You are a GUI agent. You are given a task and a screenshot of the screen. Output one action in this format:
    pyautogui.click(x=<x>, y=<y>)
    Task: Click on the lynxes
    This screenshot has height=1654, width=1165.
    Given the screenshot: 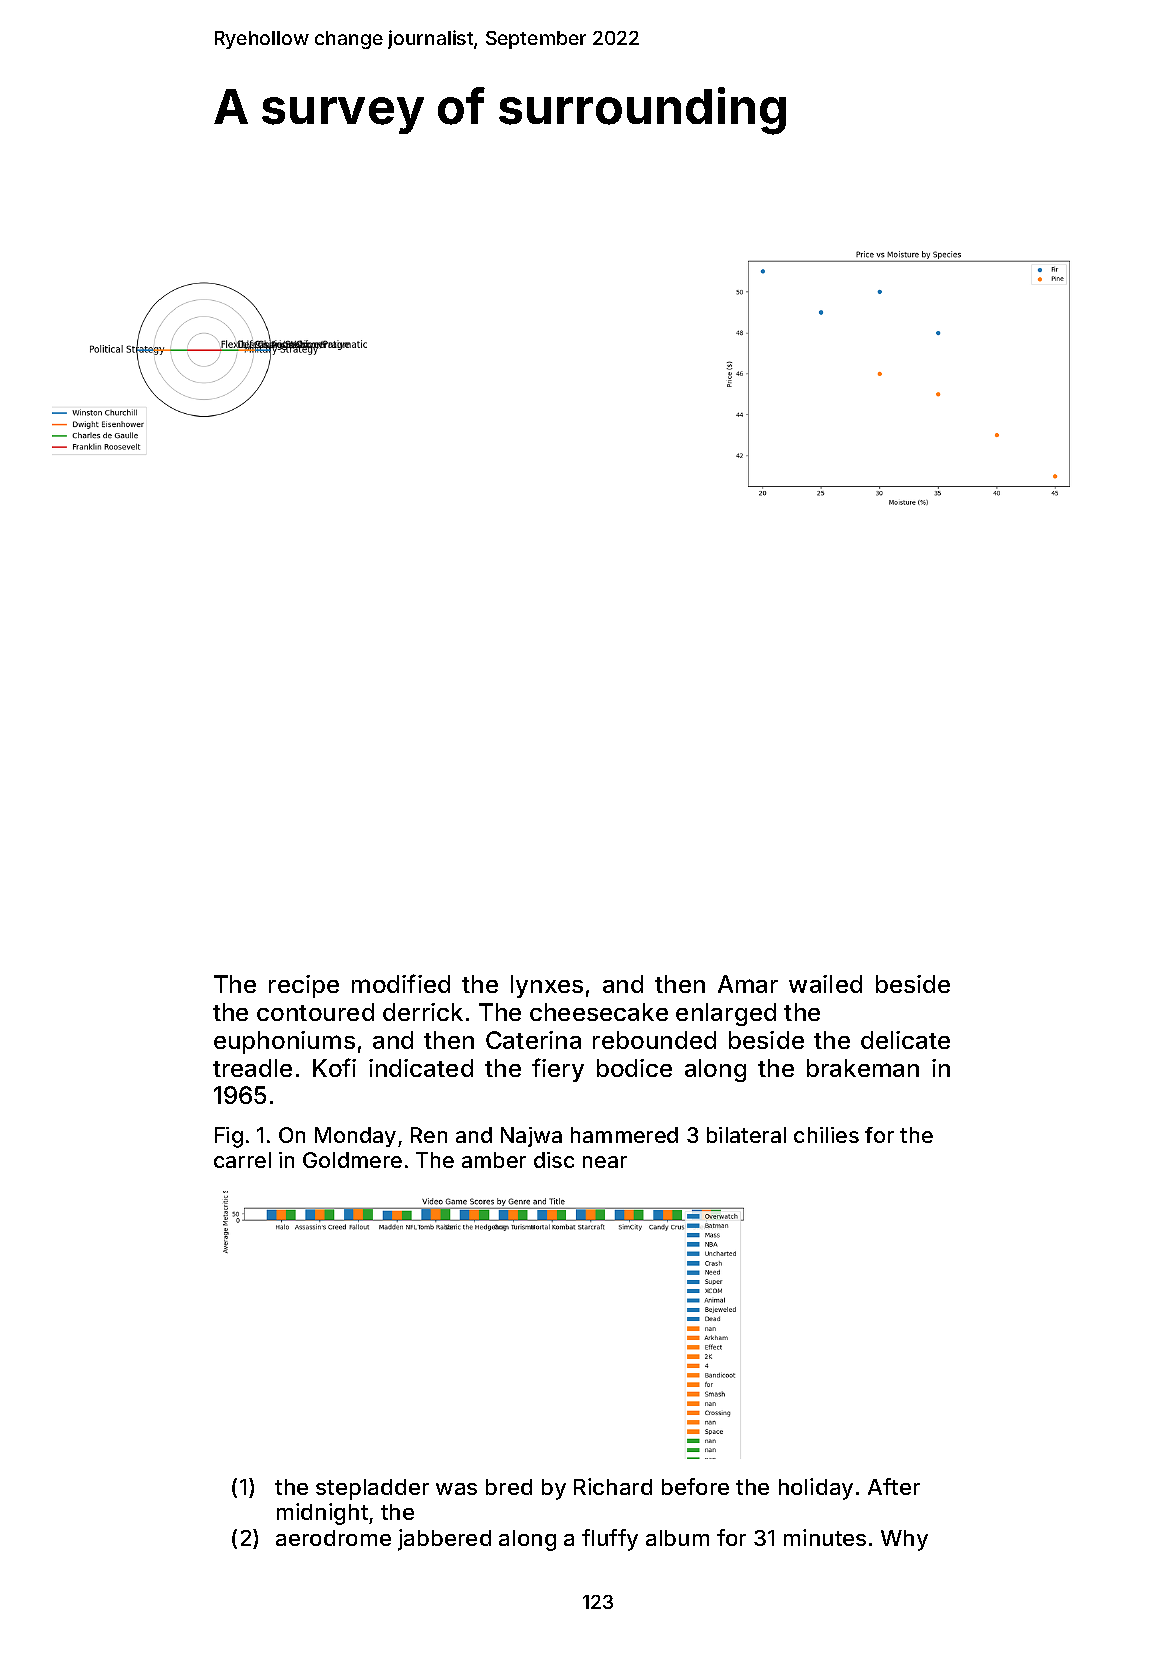 What is the action you would take?
    pyautogui.click(x=547, y=986)
